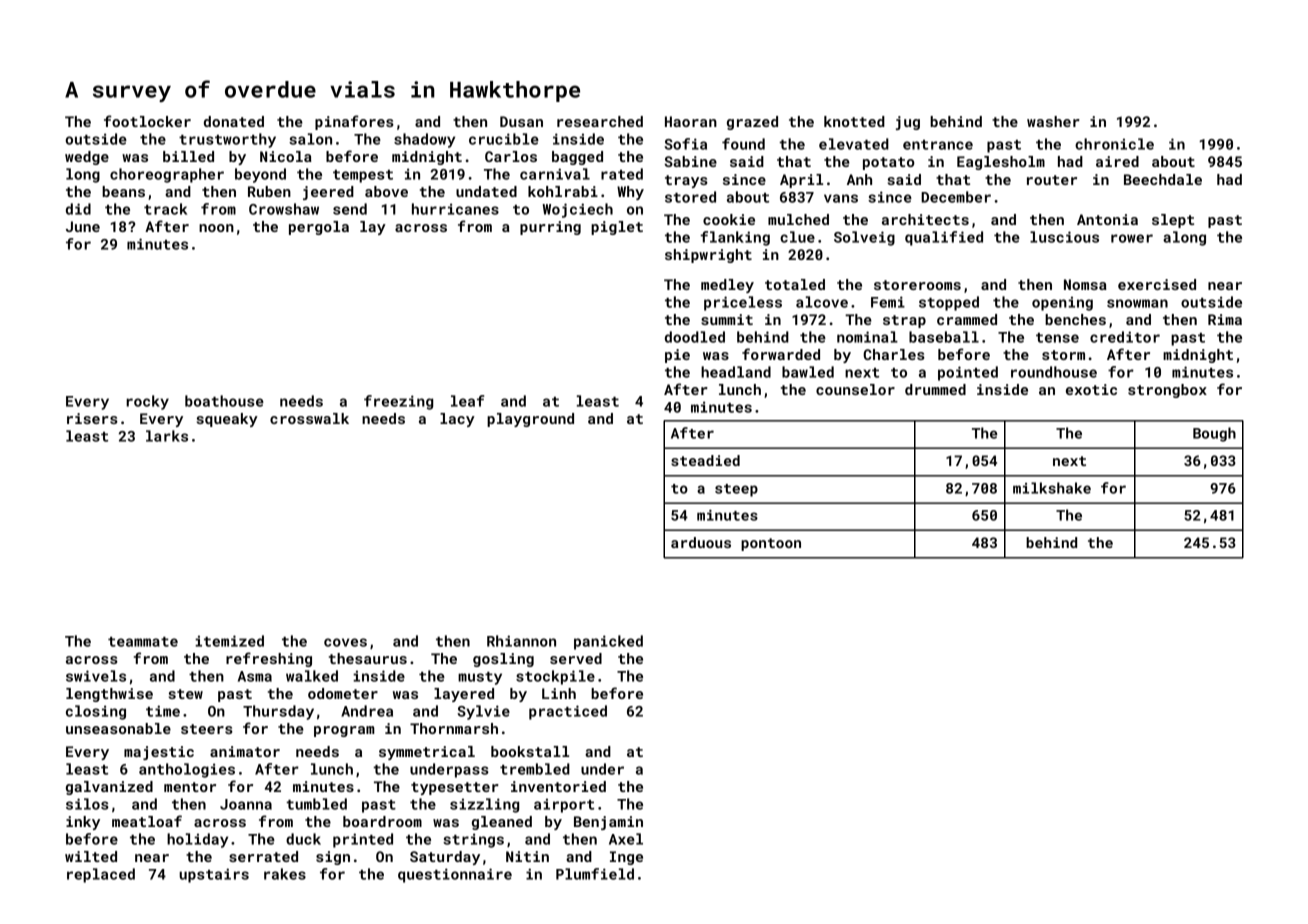  I want to click on rakes, so click(285, 874).
